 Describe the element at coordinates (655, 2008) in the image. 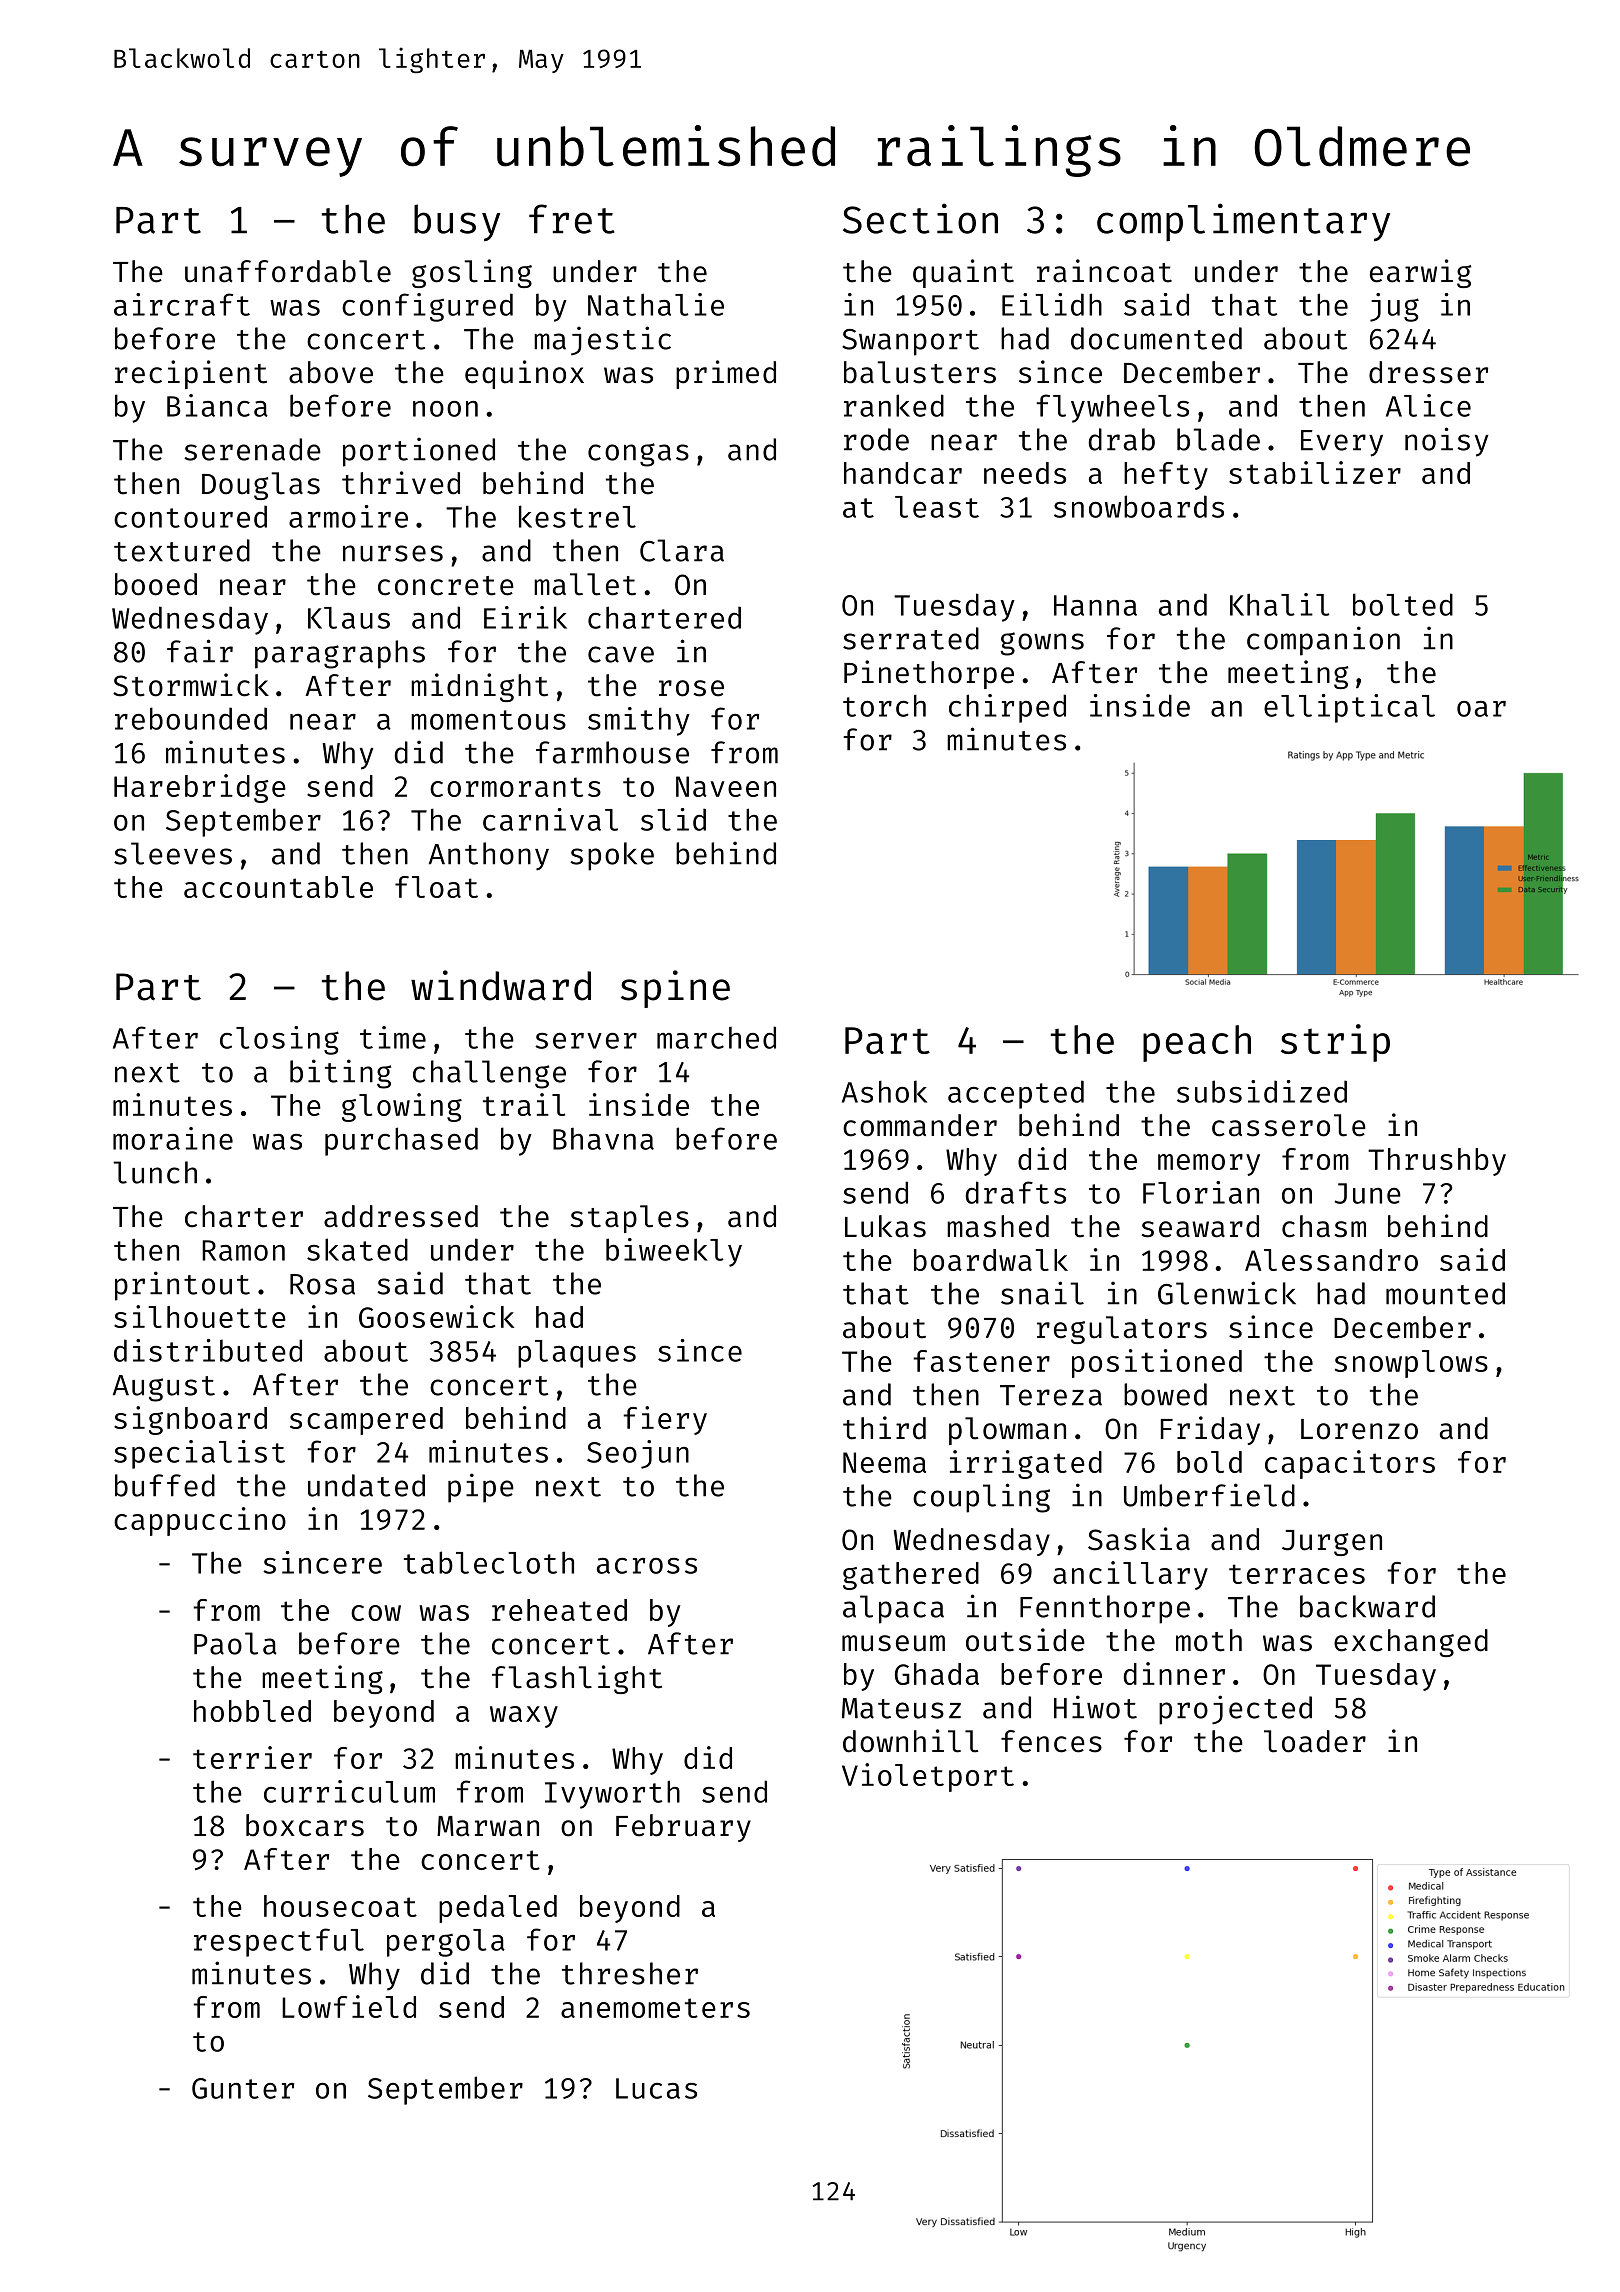

I see `anemometers` at that location.
